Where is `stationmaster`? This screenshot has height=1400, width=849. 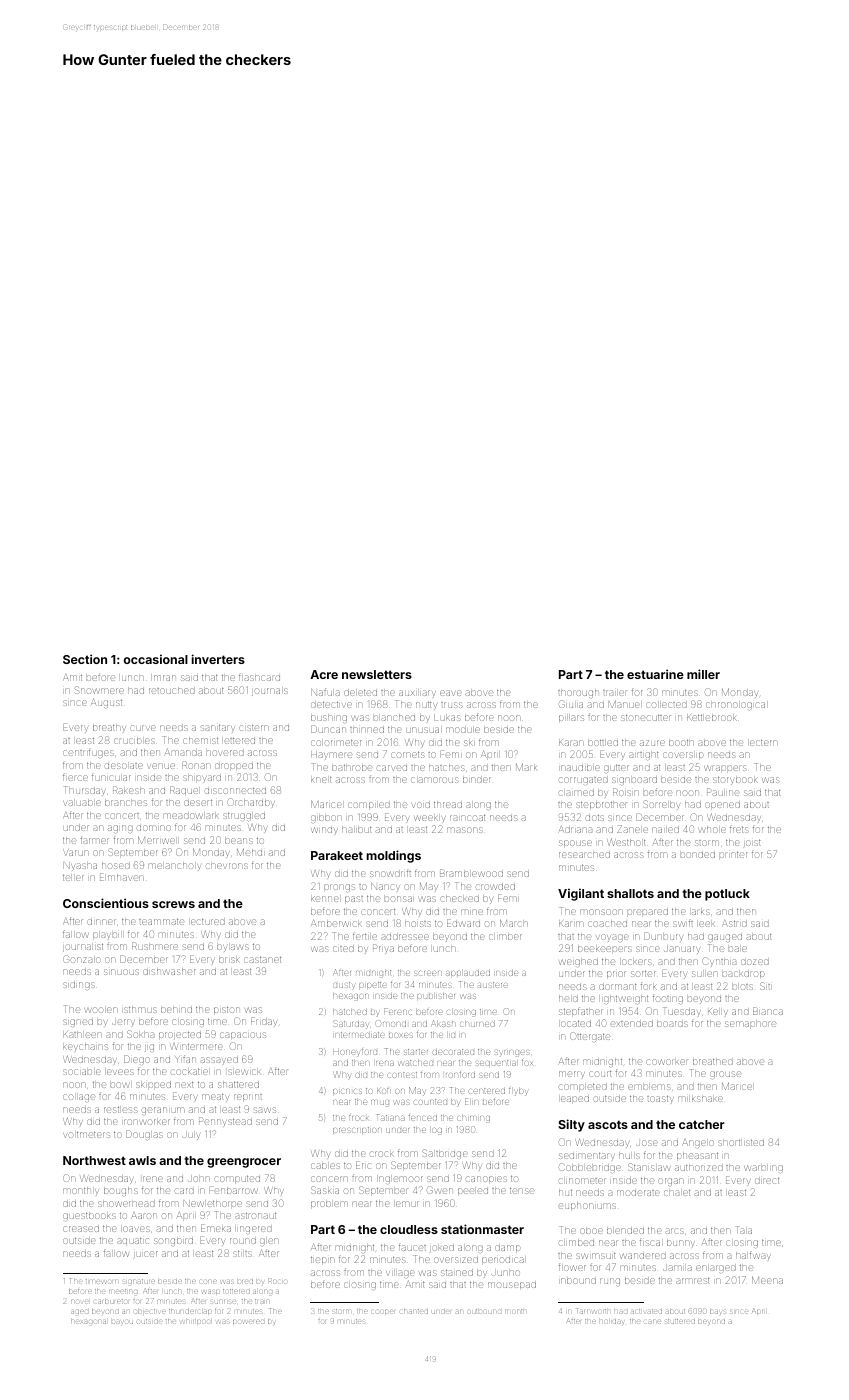
stationmaster is located at coordinates (482, 1229).
